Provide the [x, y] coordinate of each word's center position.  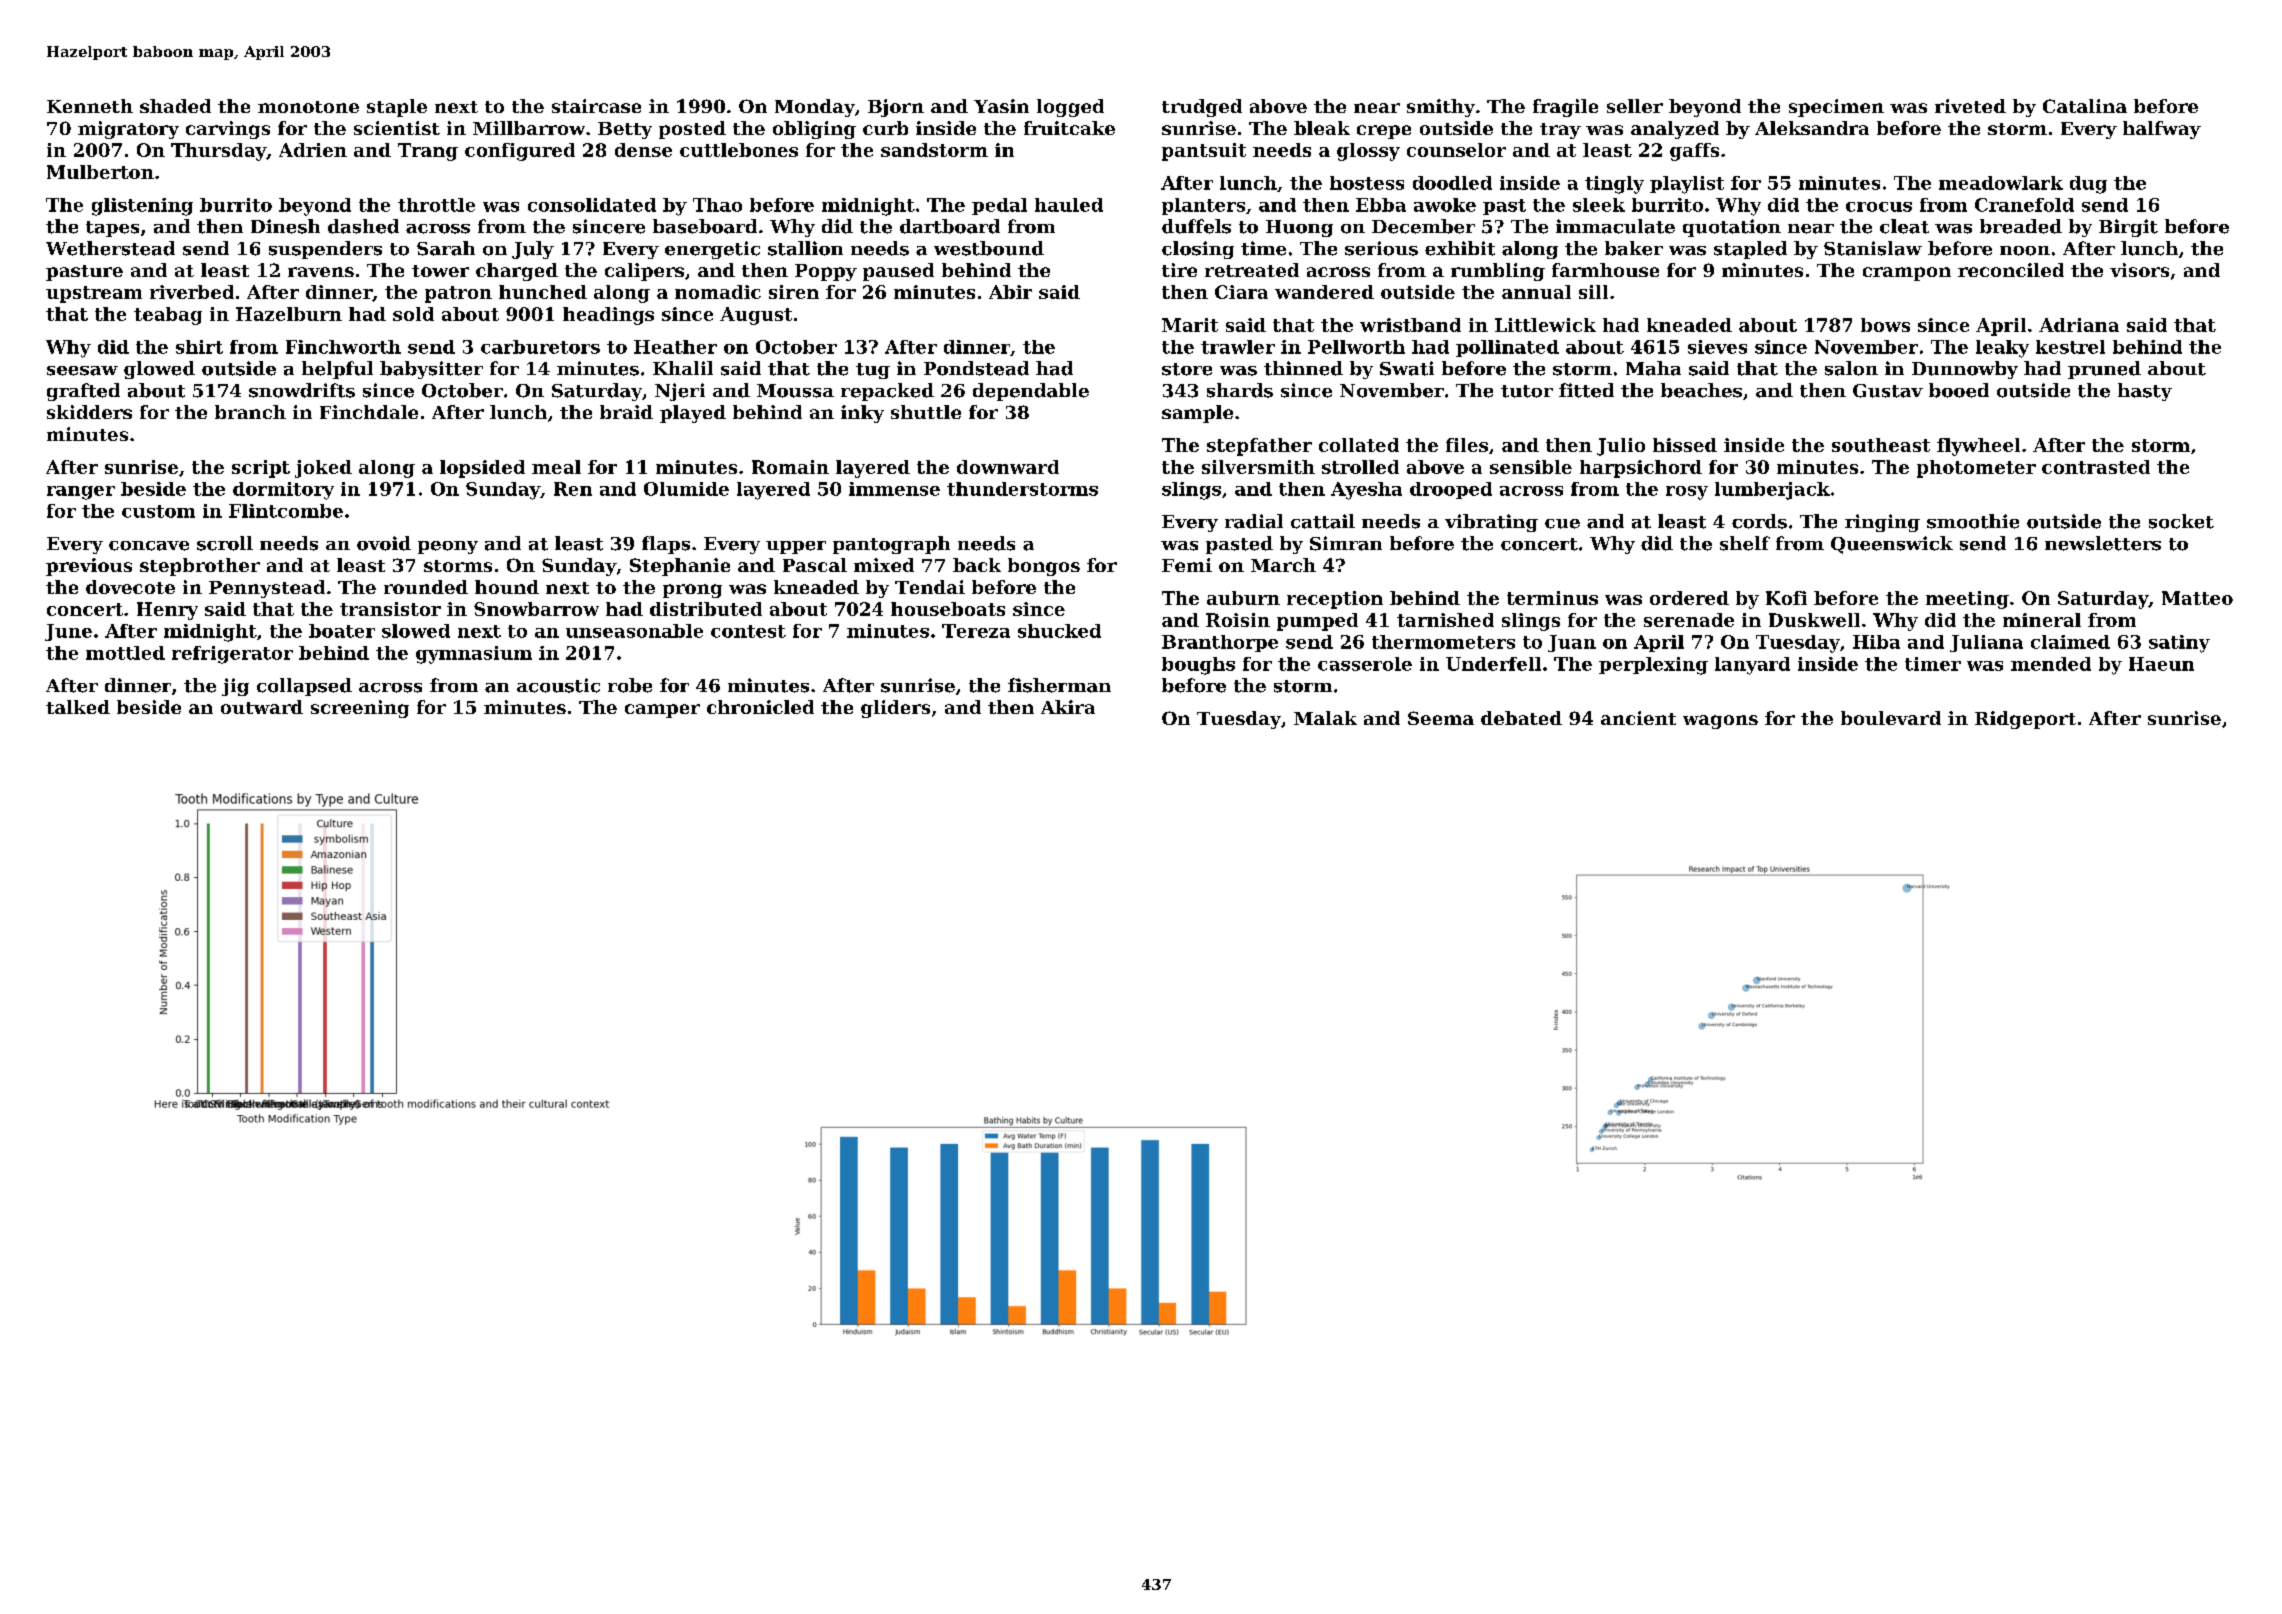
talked [78, 707]
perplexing [1653, 666]
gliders [895, 709]
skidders [89, 412]
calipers [644, 272]
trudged [1202, 108]
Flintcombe [286, 511]
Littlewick [1545, 325]
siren [794, 292]
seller [1635, 106]
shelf [1745, 543]
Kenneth [90, 106]
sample [1197, 414]
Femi [1187, 565]
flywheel [1978, 447]
